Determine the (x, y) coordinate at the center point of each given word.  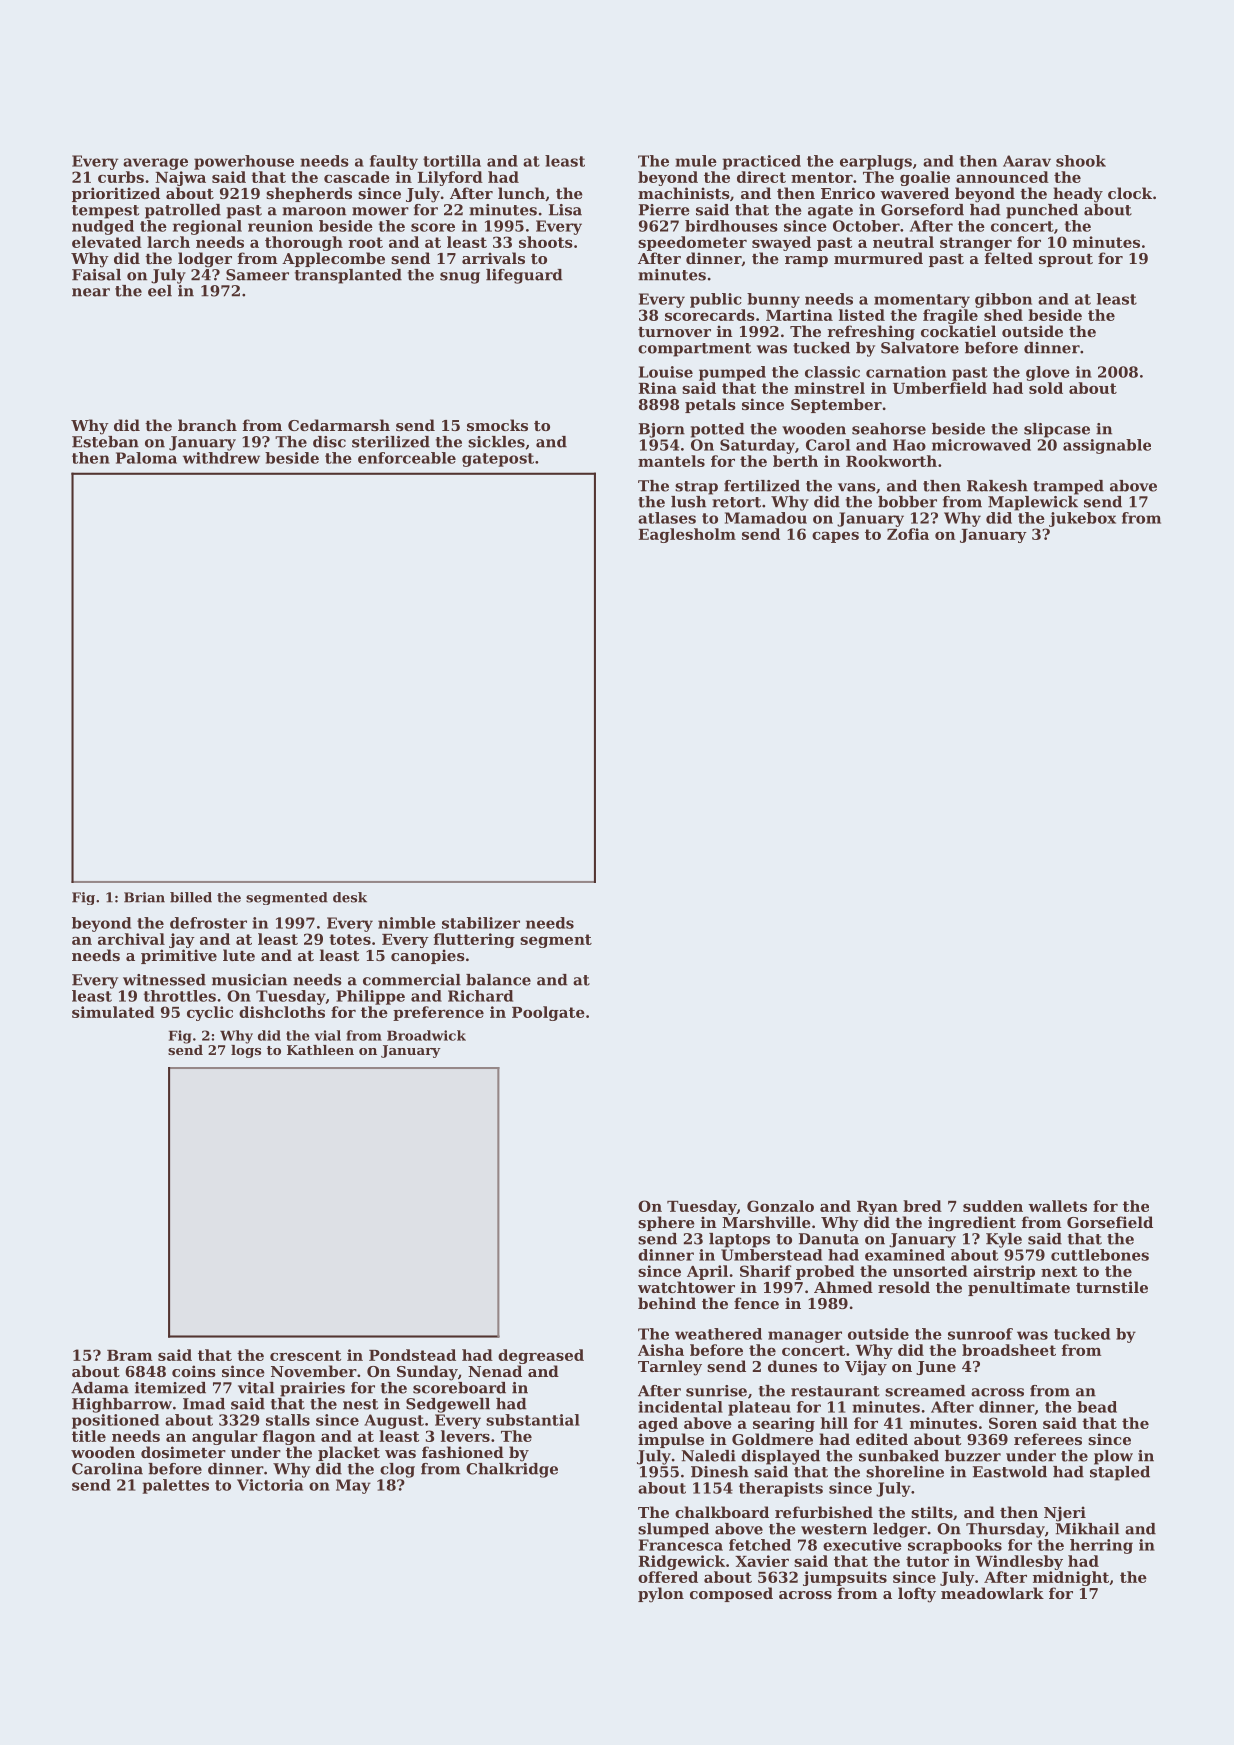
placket (349, 1453)
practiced (761, 162)
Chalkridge (512, 1470)
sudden (993, 1206)
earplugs (876, 162)
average (155, 164)
